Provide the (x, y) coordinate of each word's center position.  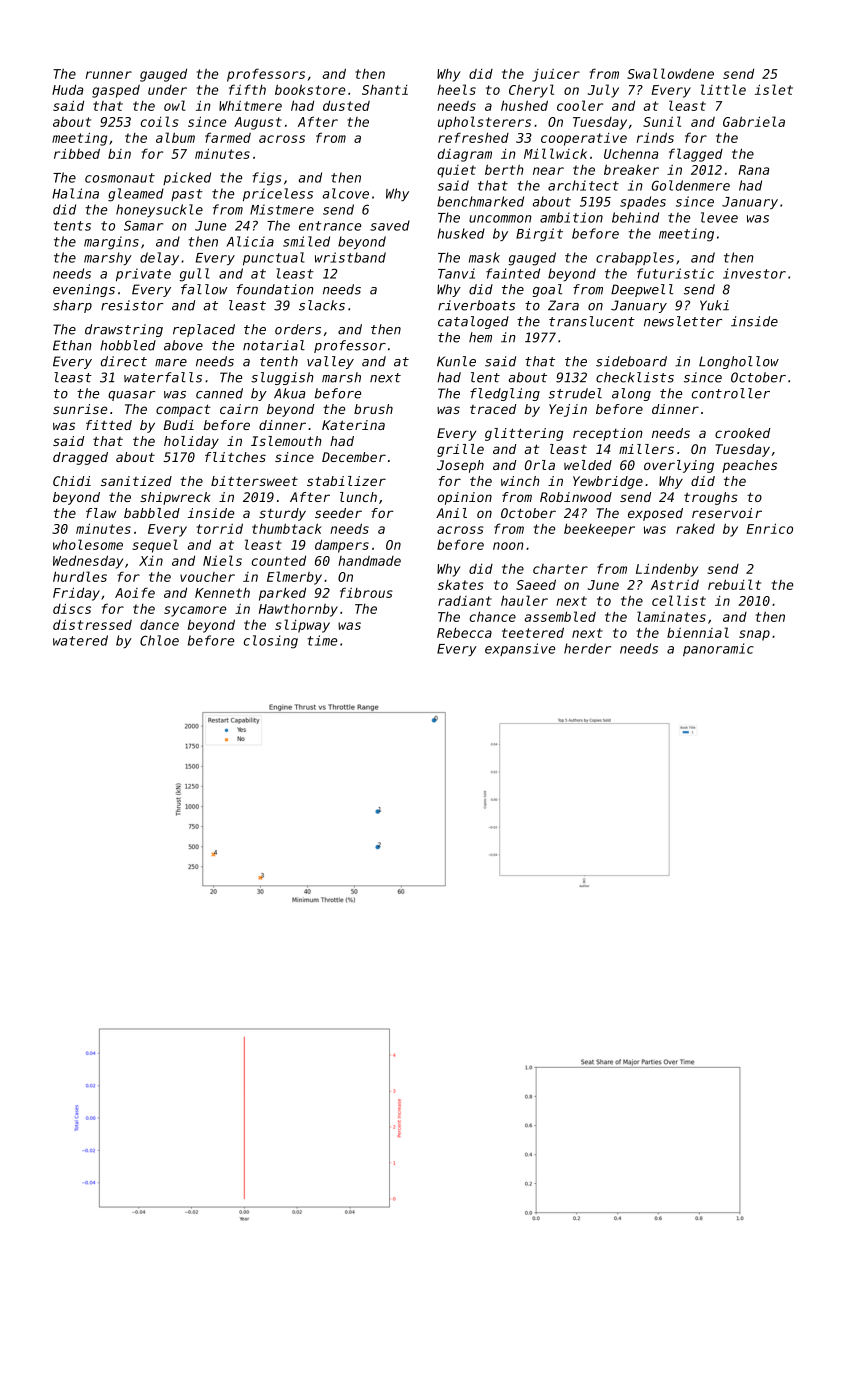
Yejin (568, 410)
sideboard (631, 361)
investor (754, 273)
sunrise (80, 409)
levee (719, 217)
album (175, 137)
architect (583, 185)
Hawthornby (298, 610)
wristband (350, 257)
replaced (204, 330)
